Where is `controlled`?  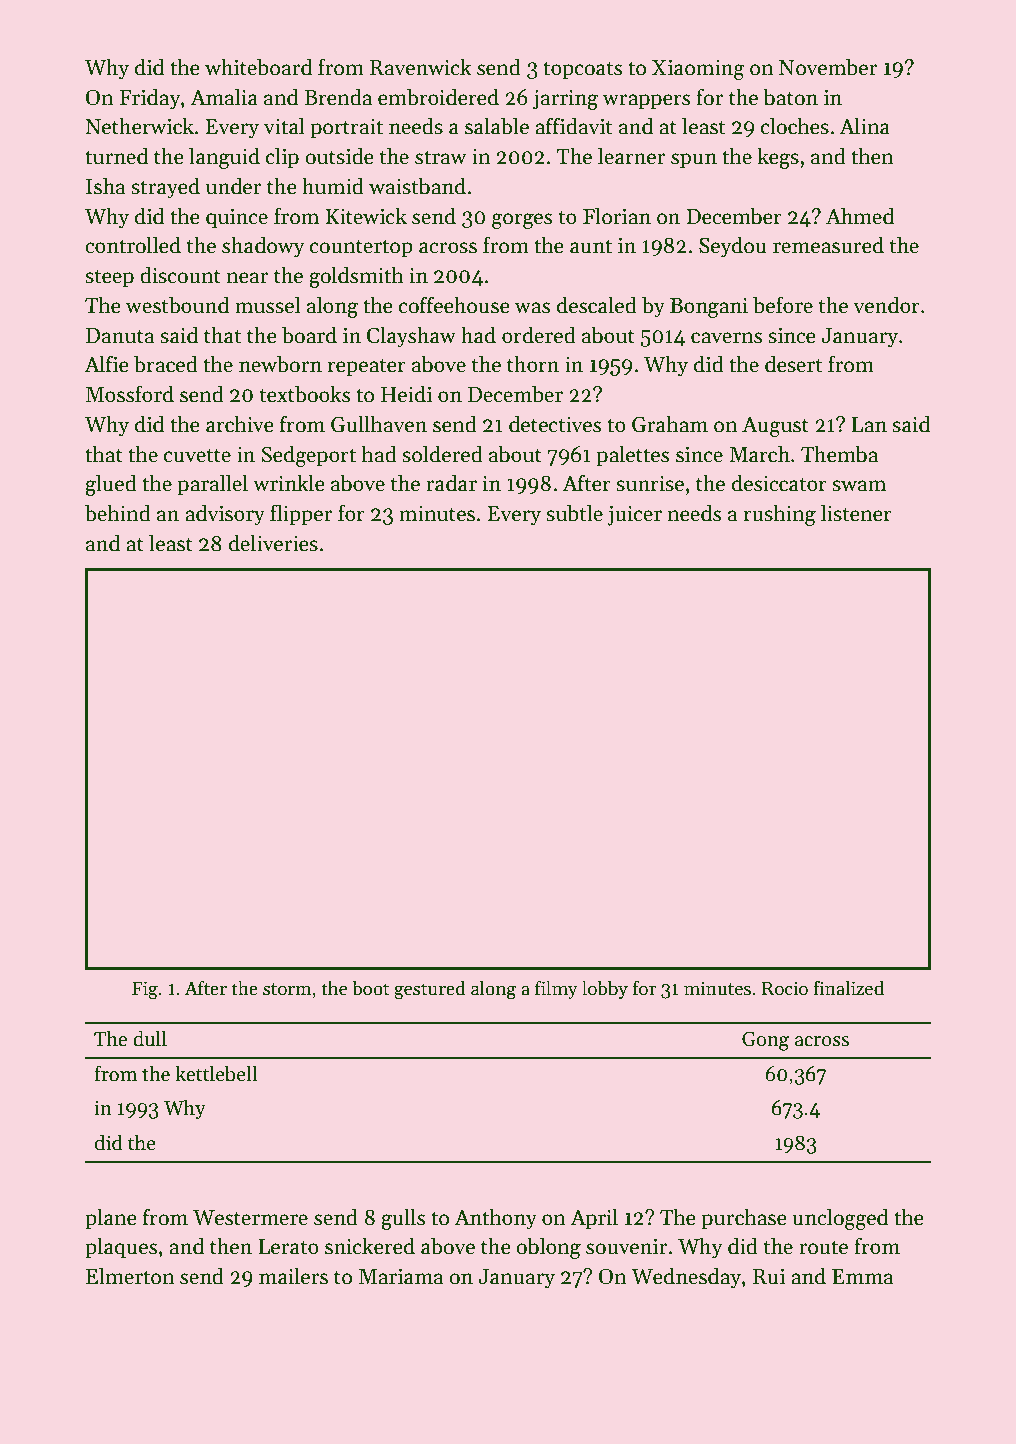 controlled is located at coordinates (133, 245).
